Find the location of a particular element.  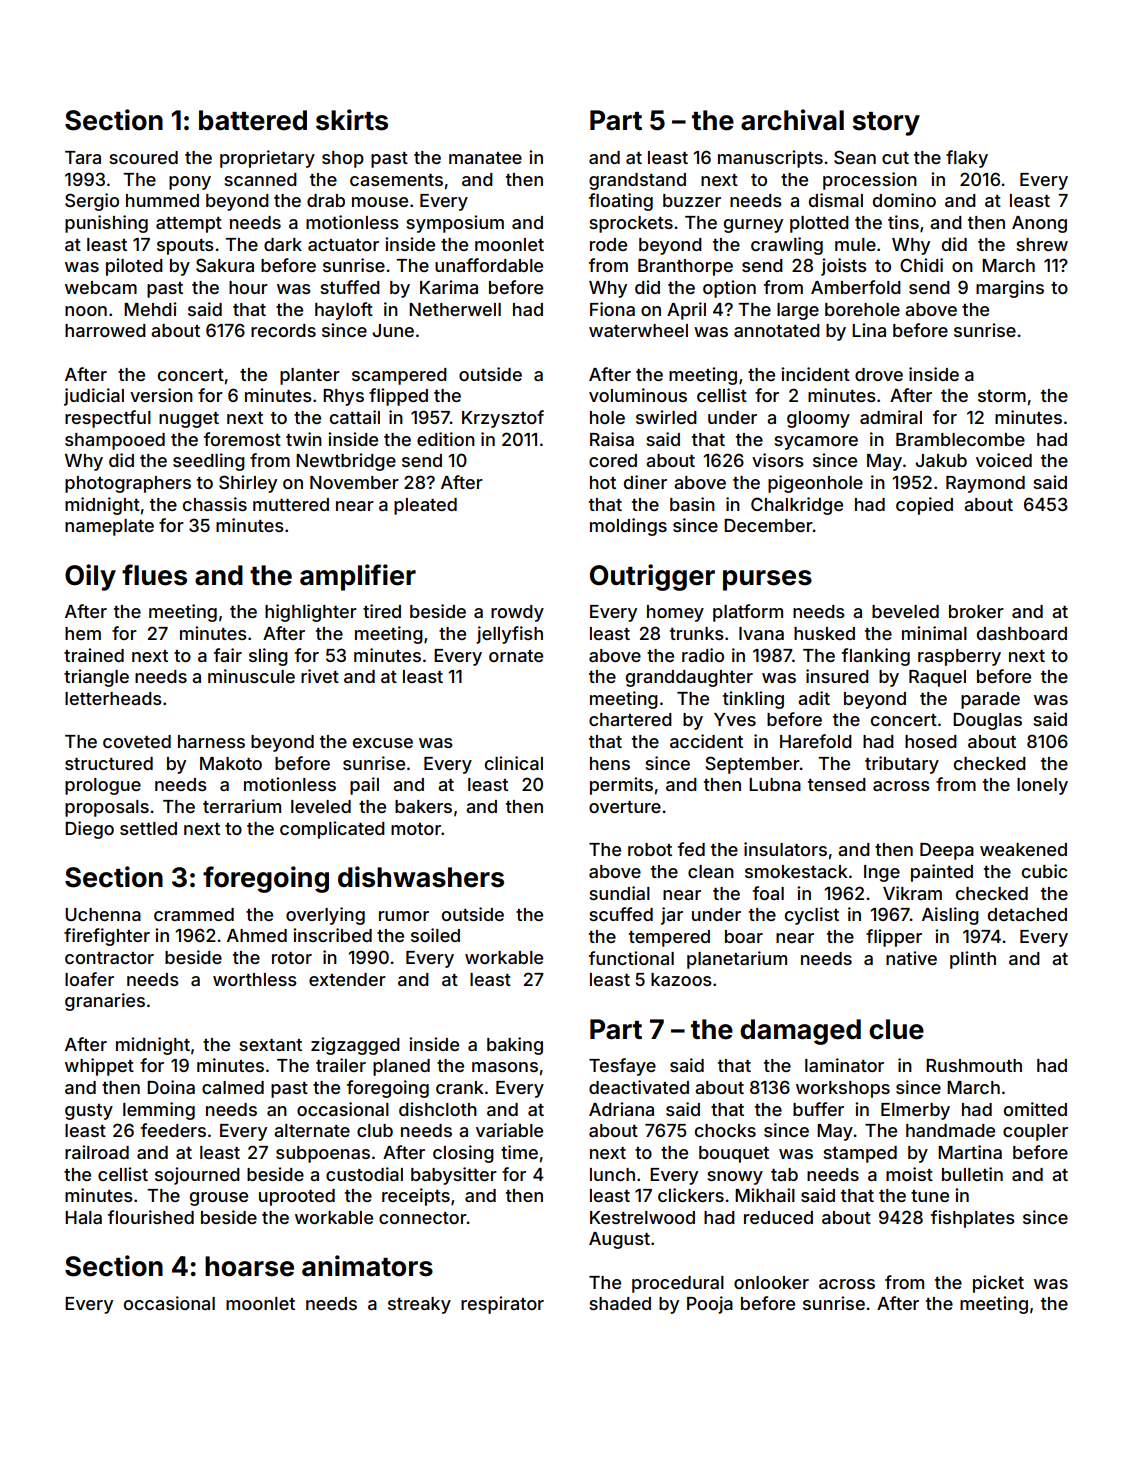

picket is located at coordinates (998, 1284).
